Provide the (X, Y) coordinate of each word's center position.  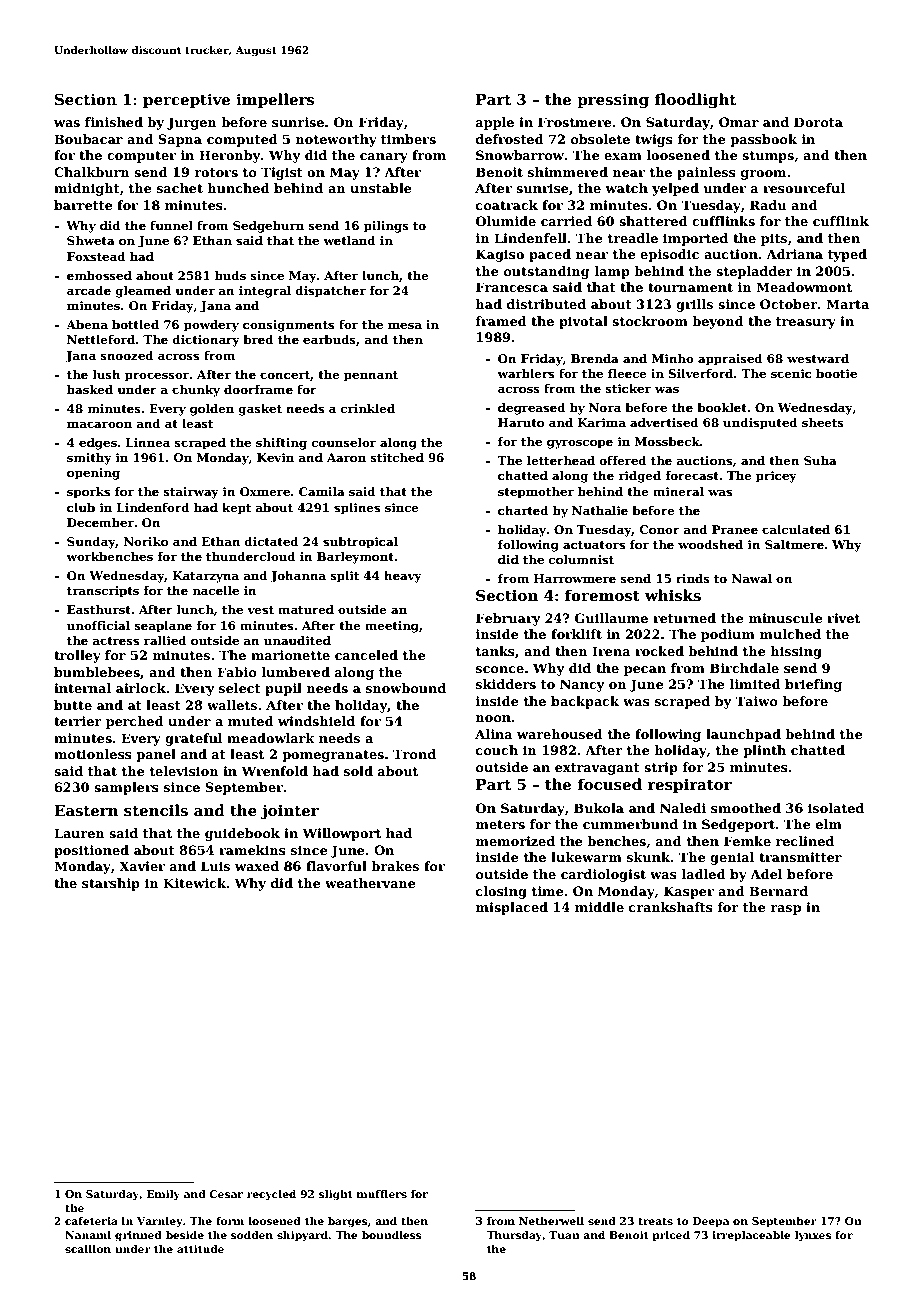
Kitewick (195, 883)
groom (764, 175)
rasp (786, 910)
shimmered (568, 172)
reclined (805, 841)
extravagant (597, 769)
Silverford (700, 373)
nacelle (216, 590)
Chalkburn (92, 172)
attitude (200, 1249)
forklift (576, 634)
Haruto (521, 422)
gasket (260, 410)
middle (599, 907)
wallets (232, 705)
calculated (796, 529)
